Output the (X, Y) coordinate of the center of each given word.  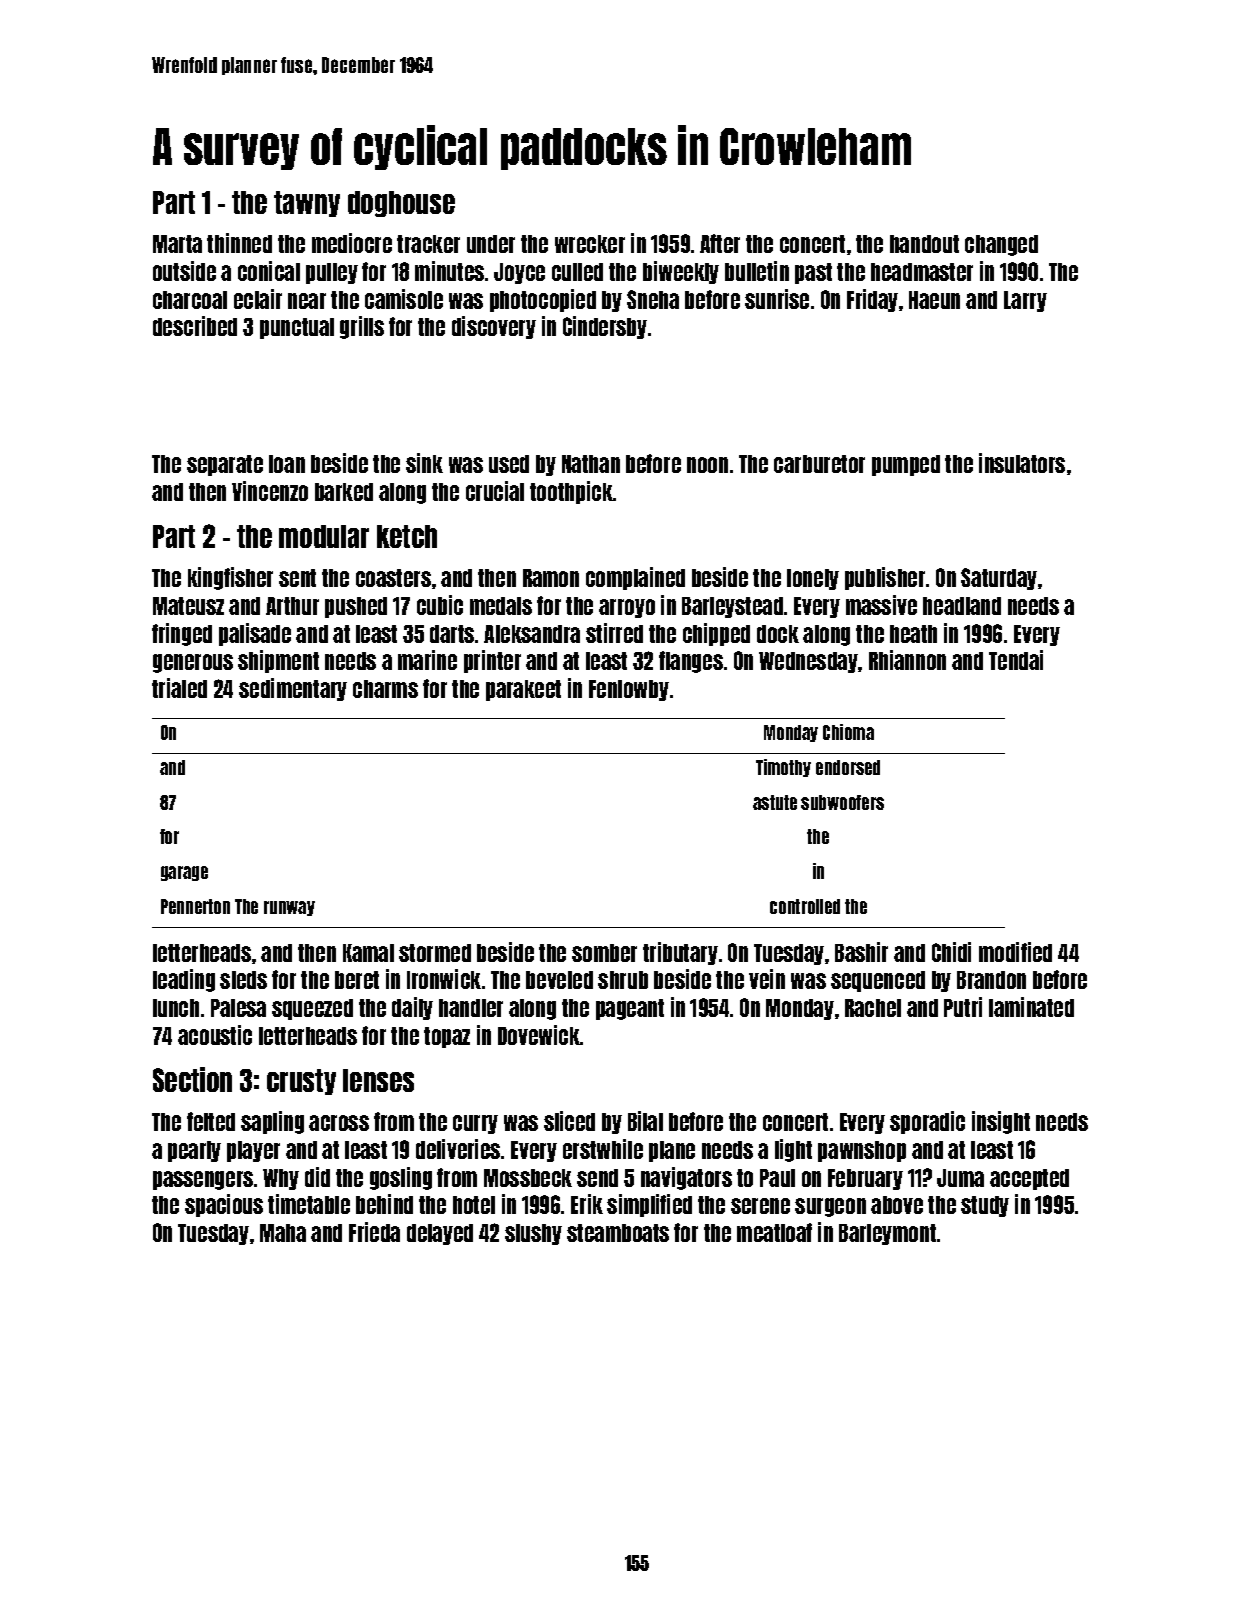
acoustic (215, 1035)
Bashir (861, 952)
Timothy (783, 768)
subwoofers (842, 802)
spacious (224, 1205)
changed (1001, 245)
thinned (239, 243)
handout (924, 244)
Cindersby (605, 327)
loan (287, 464)
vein (767, 979)
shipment (278, 661)
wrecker (590, 244)
